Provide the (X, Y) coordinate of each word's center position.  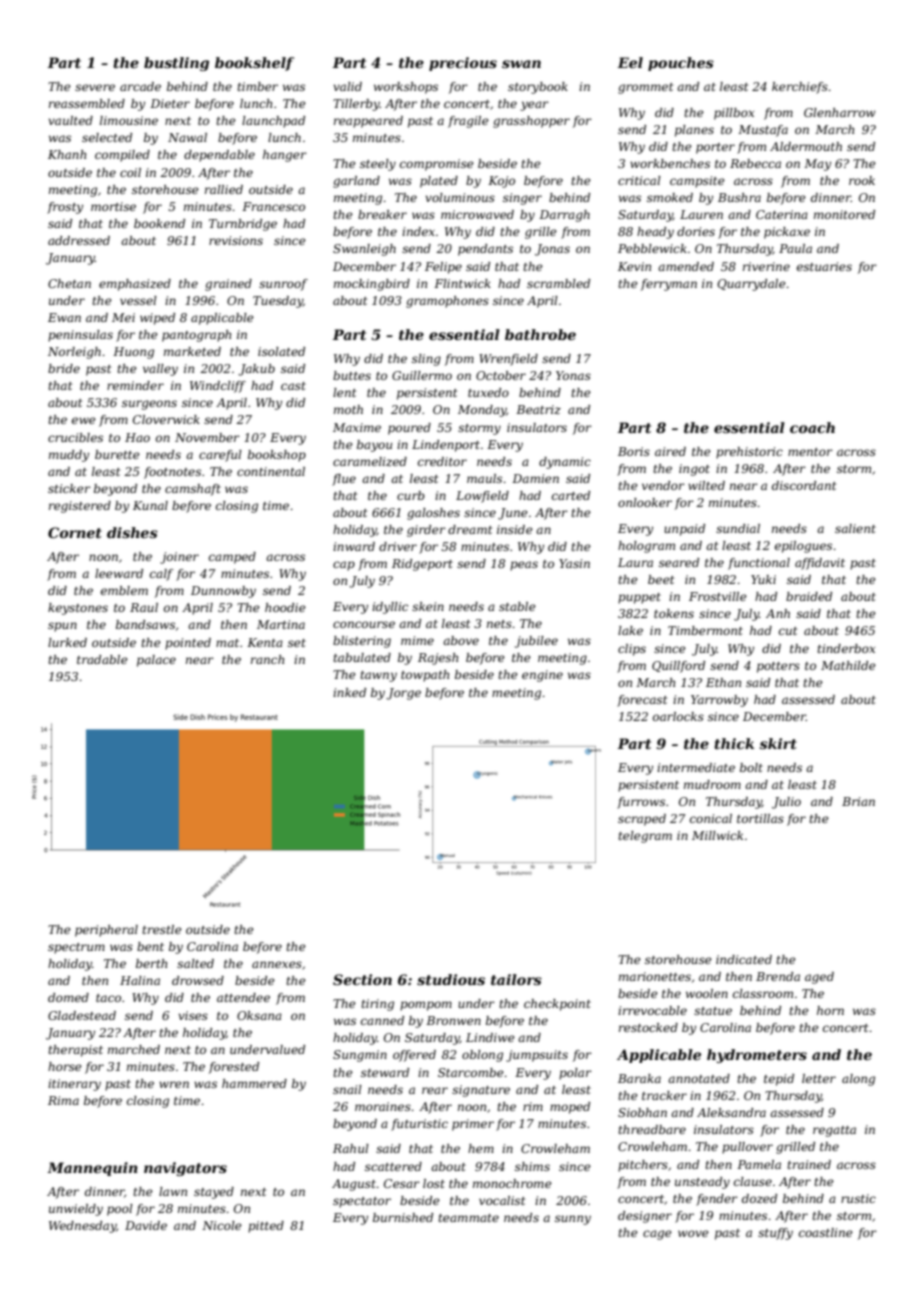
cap (344, 566)
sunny (573, 1220)
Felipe (443, 268)
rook (862, 180)
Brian (858, 801)
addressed (79, 240)
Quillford (678, 667)
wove (693, 1233)
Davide (146, 1225)
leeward (119, 573)
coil (130, 172)
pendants (485, 250)
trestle (162, 929)
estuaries (824, 266)
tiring (377, 1005)
